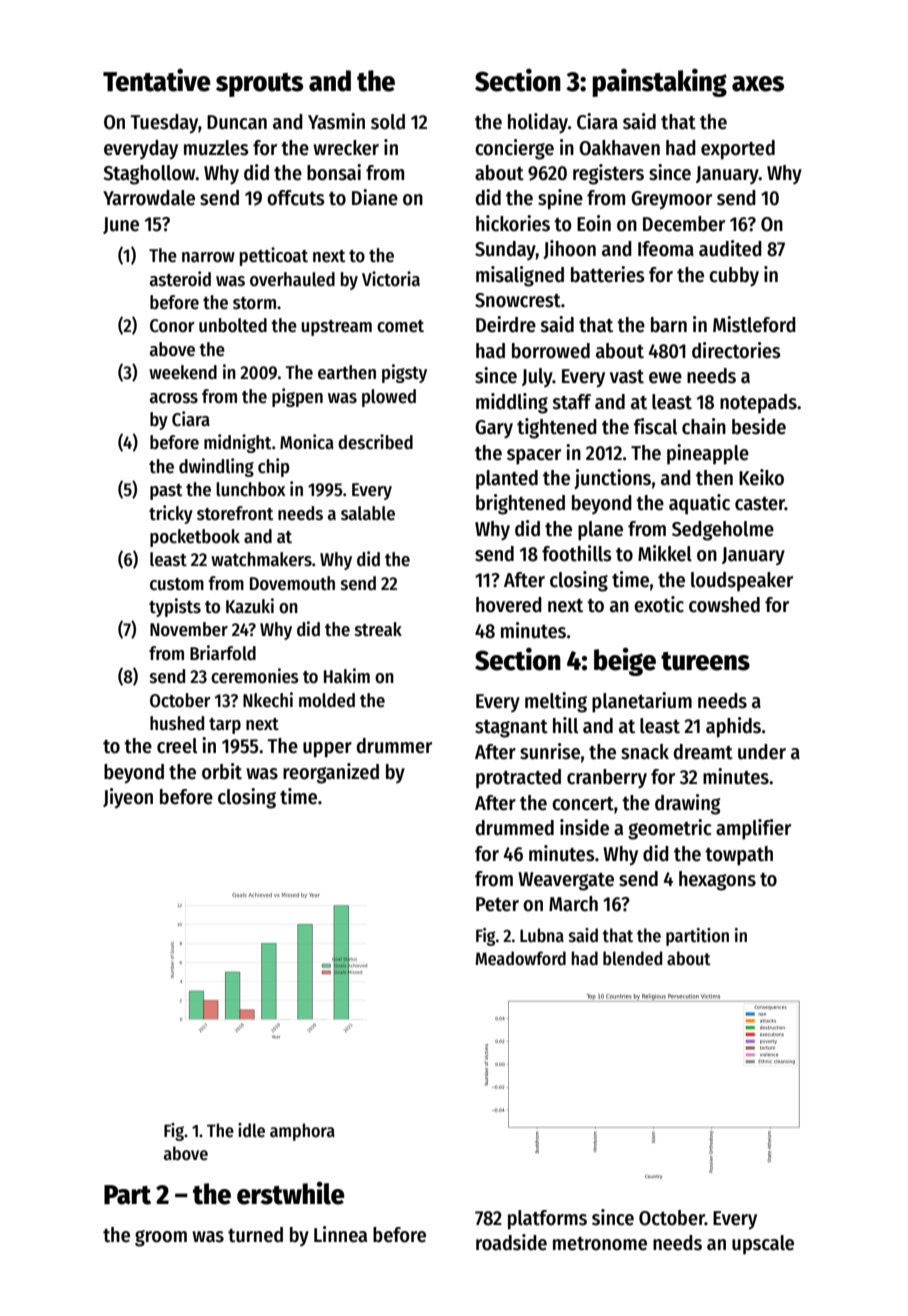  Describe the element at coordinates (688, 804) in the page. I see `drawing` at that location.
